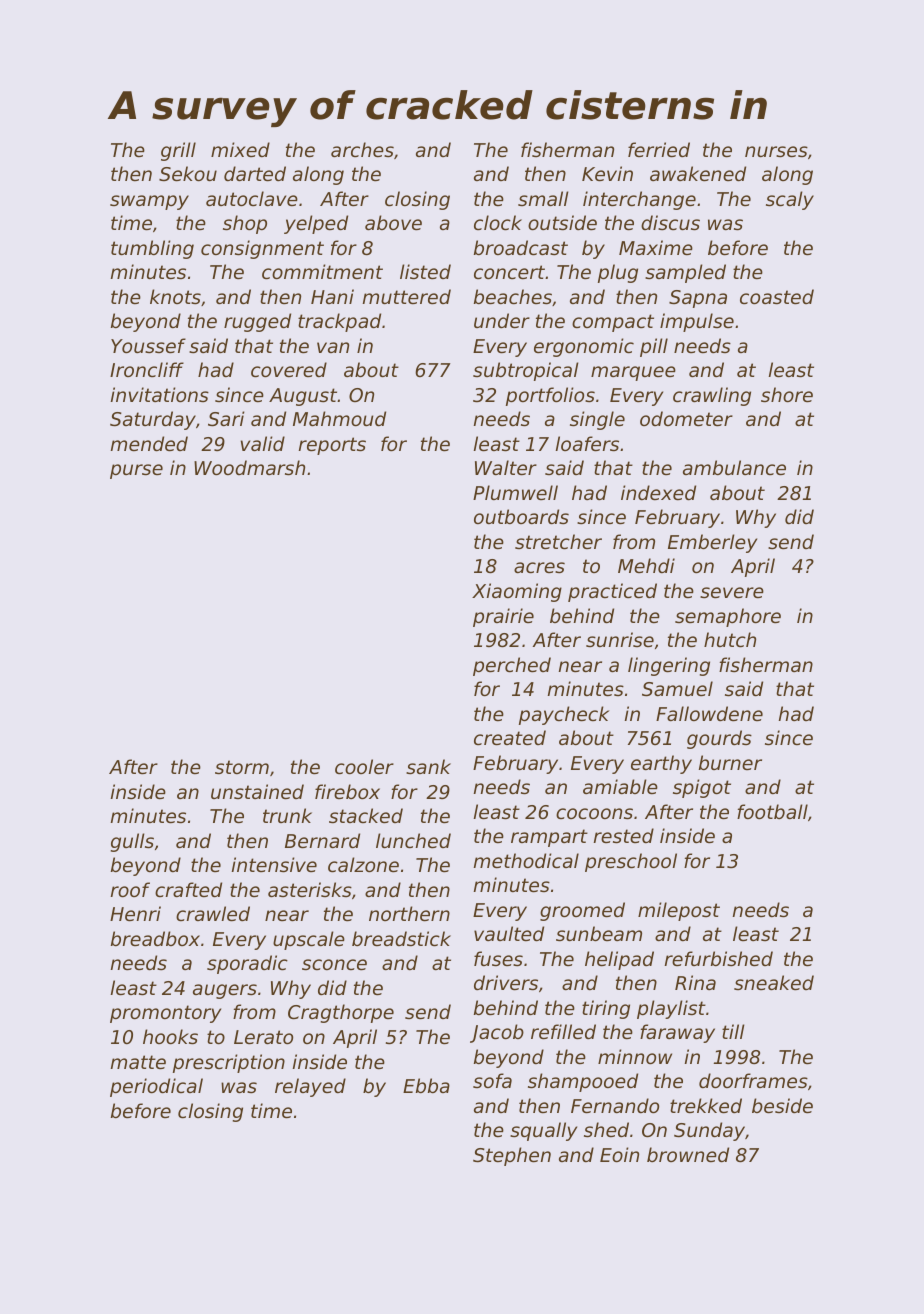 Image resolution: width=924 pixels, height=1314 pixels. I want to click on purse, so click(136, 471).
